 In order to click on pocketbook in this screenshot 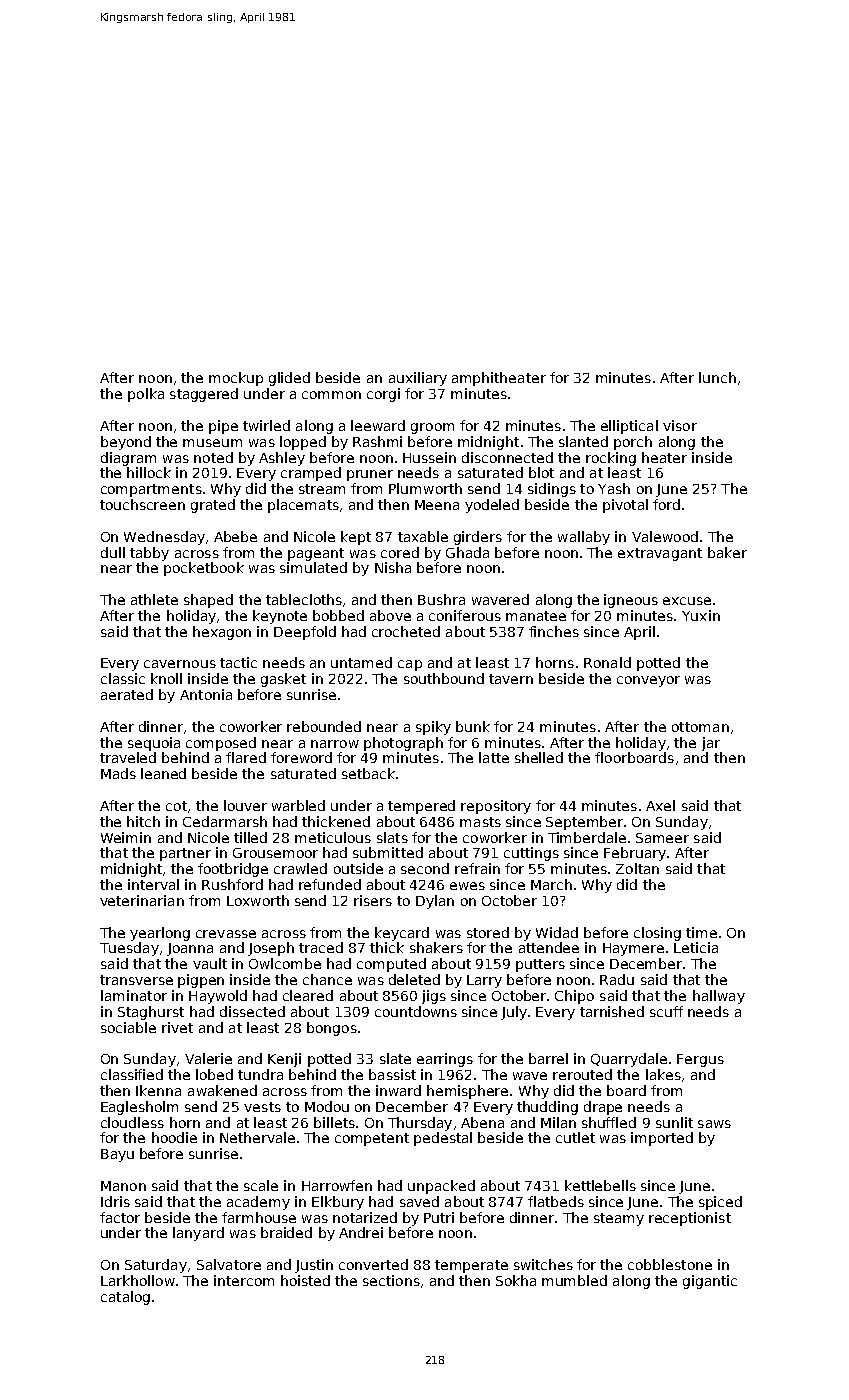, I will do `click(204, 569)`.
